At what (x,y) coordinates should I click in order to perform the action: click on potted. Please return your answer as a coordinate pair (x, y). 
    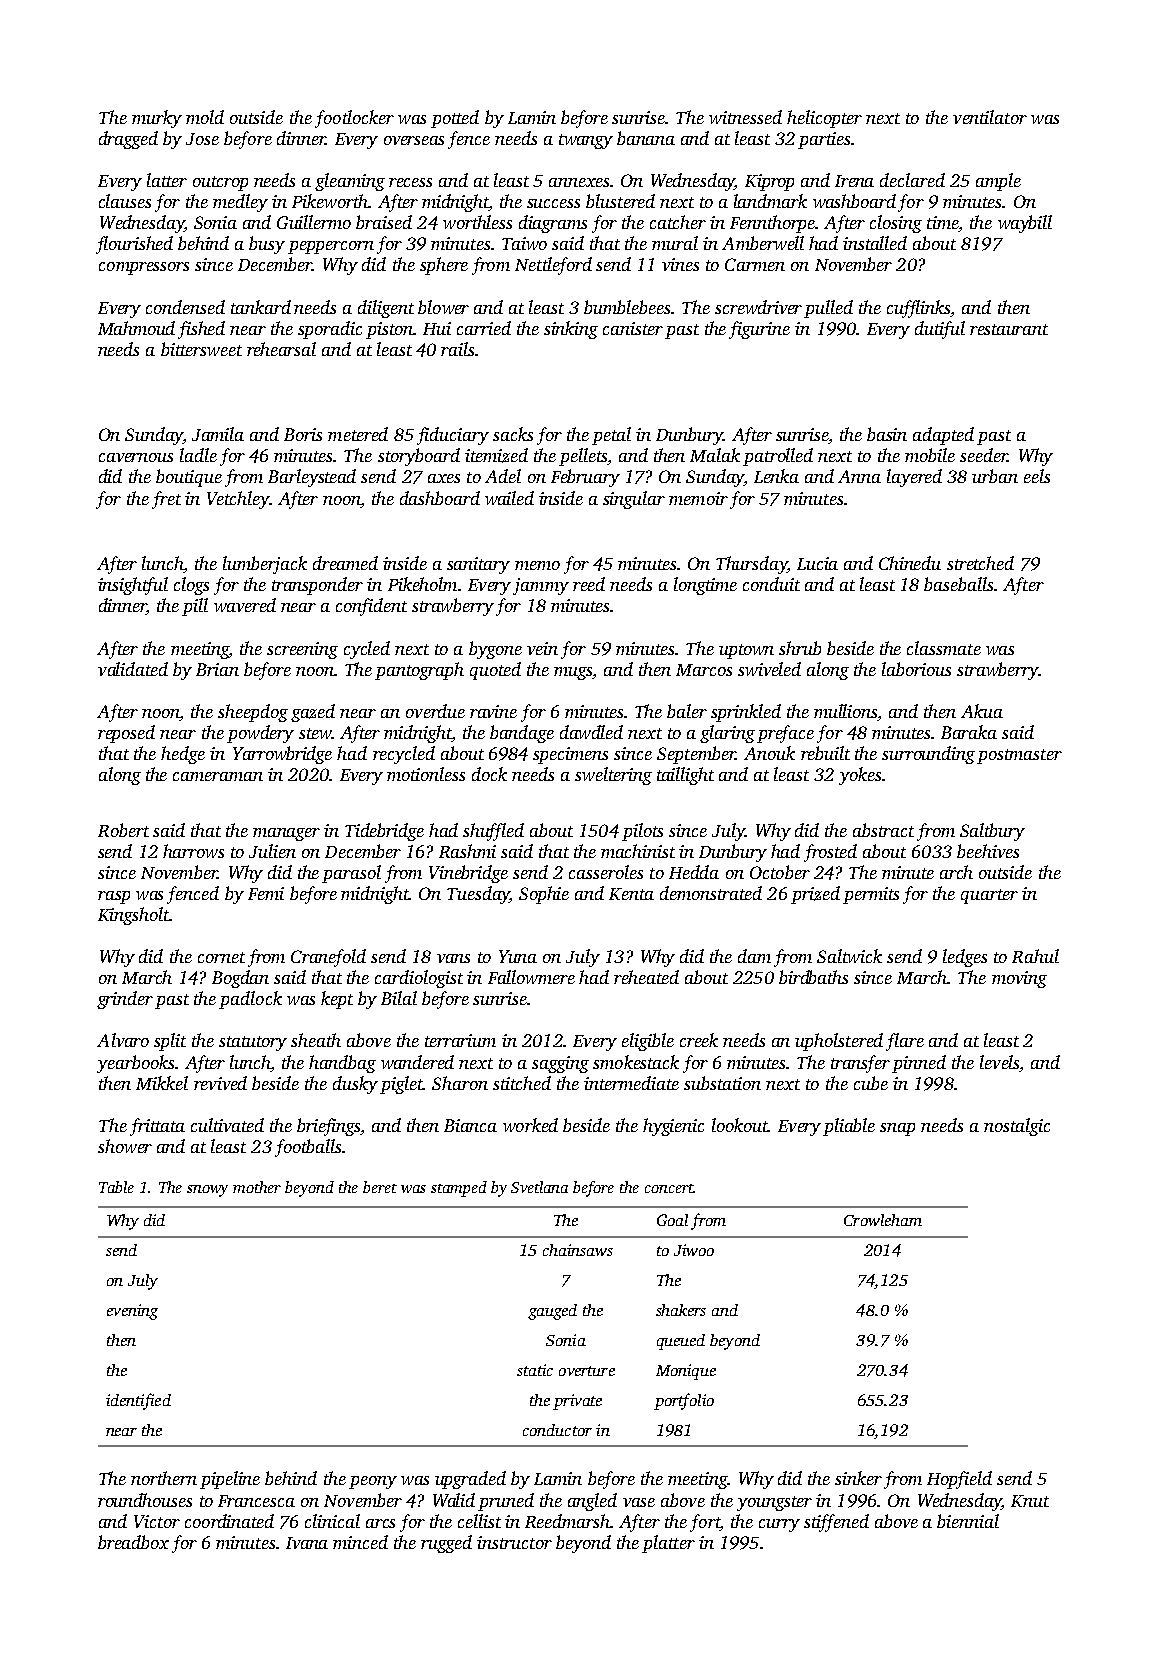
    Looking at the image, I should click on (455, 119).
